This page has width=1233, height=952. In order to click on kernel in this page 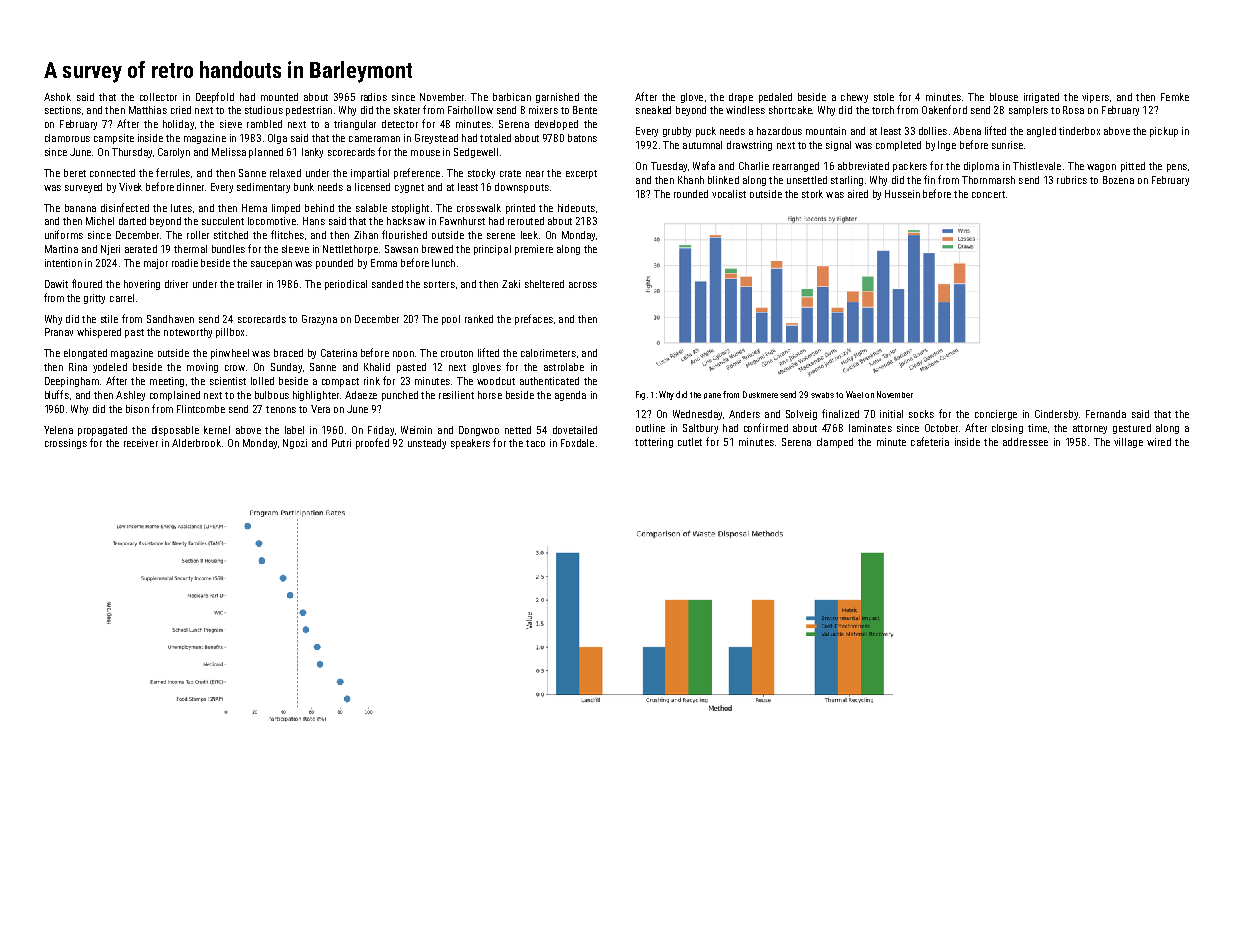, I will do `click(217, 430)`.
